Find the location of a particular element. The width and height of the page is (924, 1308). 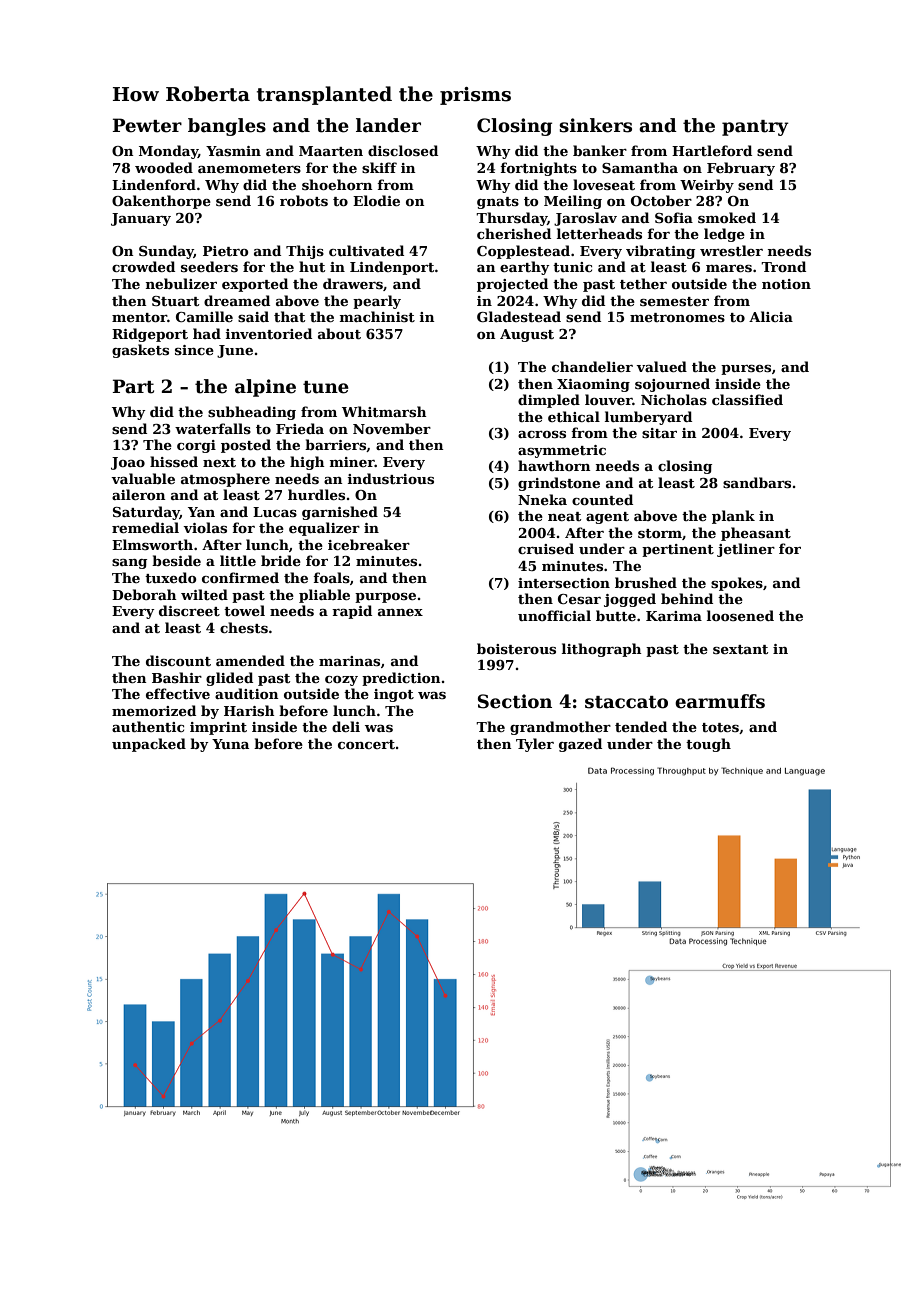

Joao is located at coordinates (128, 463).
